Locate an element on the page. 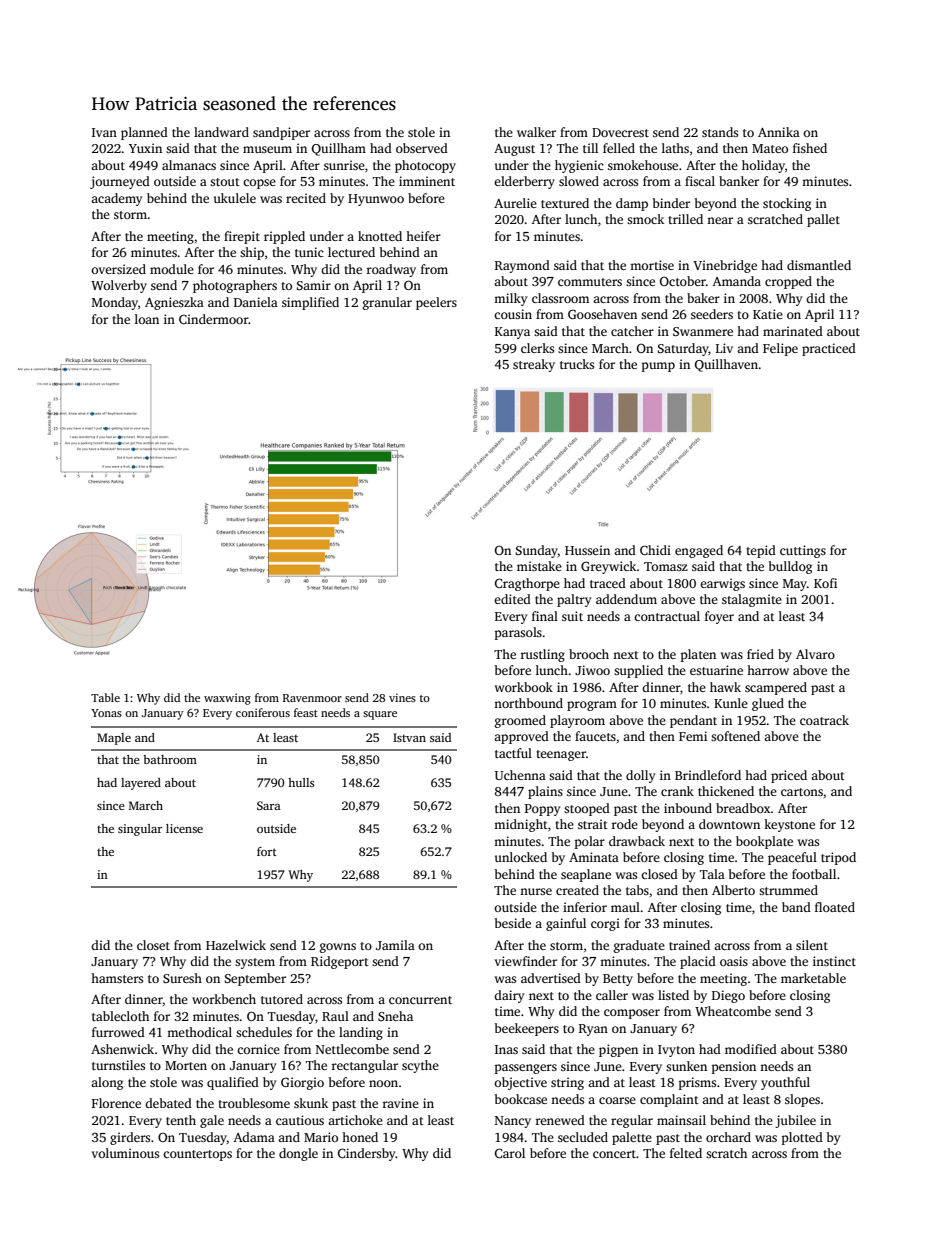 This document has height=1233, width=952. heifer is located at coordinates (423, 236).
